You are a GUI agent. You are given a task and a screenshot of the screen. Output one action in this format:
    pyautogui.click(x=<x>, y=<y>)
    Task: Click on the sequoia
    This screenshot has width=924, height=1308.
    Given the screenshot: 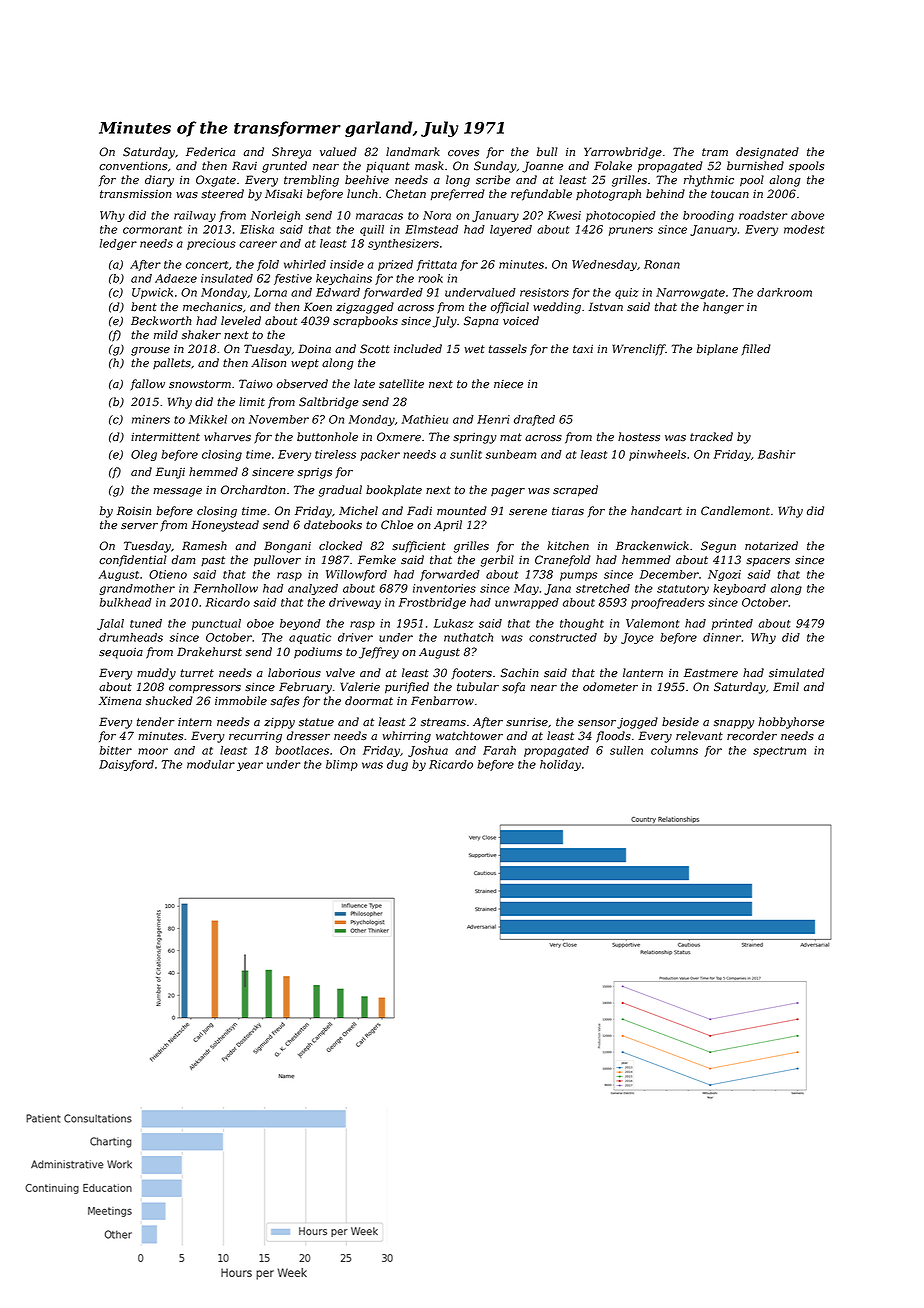 What is the action you would take?
    pyautogui.click(x=121, y=653)
